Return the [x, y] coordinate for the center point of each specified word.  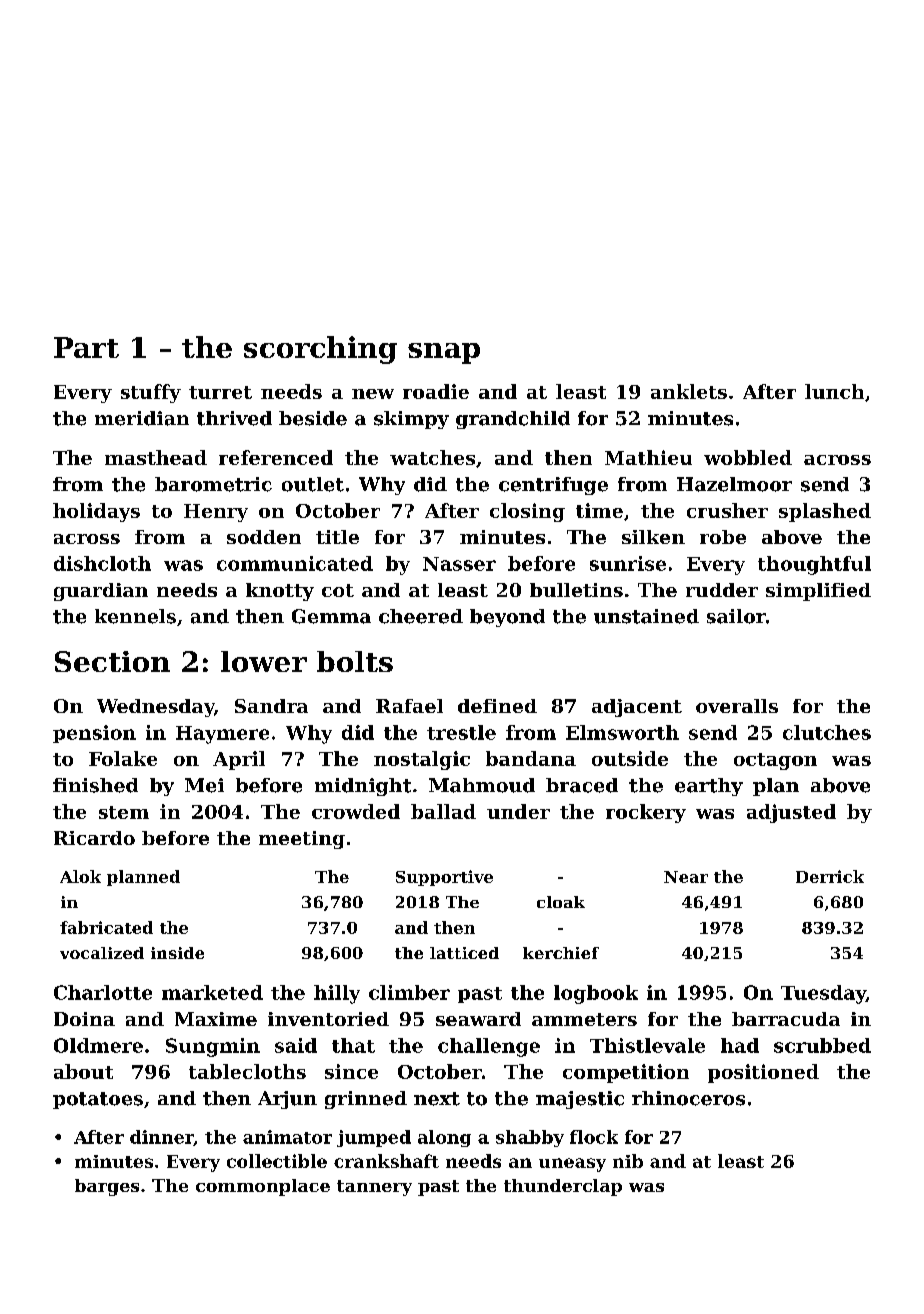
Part [86, 347]
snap [444, 353]
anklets [689, 391]
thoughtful [814, 565]
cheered [421, 616]
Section [112, 661]
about [83, 1071]
